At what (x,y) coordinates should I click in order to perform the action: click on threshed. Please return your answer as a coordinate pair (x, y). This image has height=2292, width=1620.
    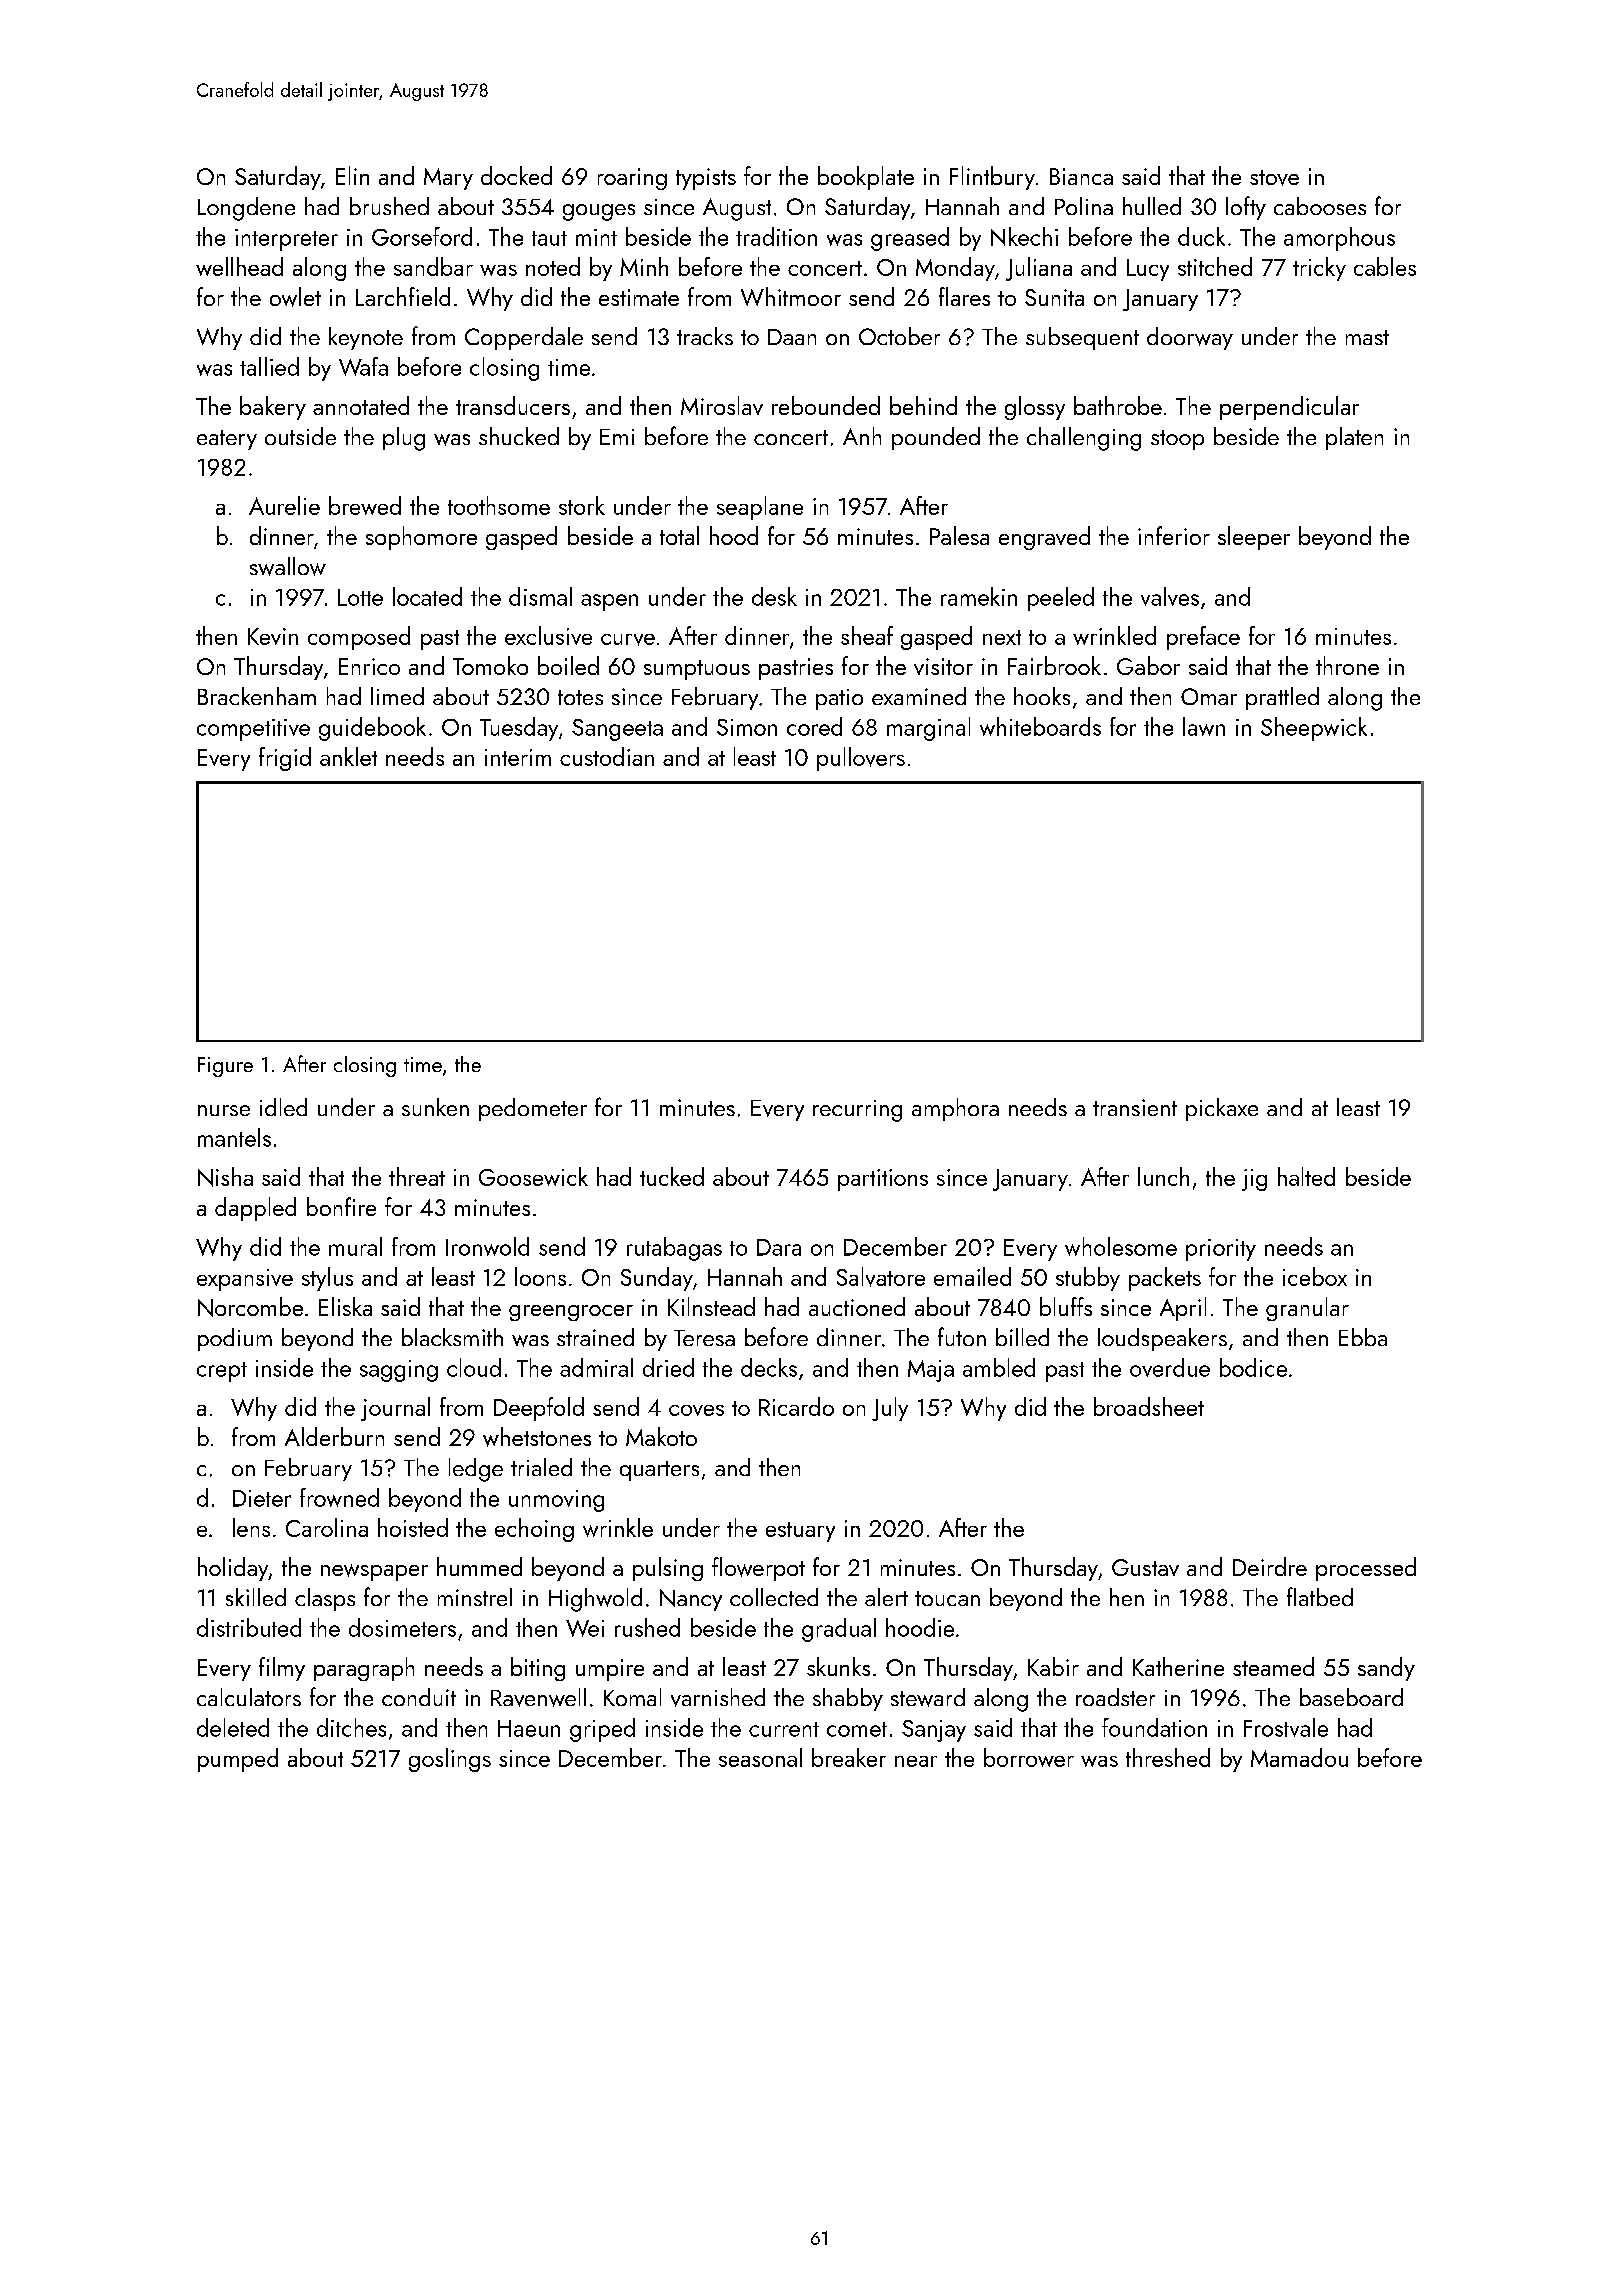
    Looking at the image, I should click on (1168, 1757).
